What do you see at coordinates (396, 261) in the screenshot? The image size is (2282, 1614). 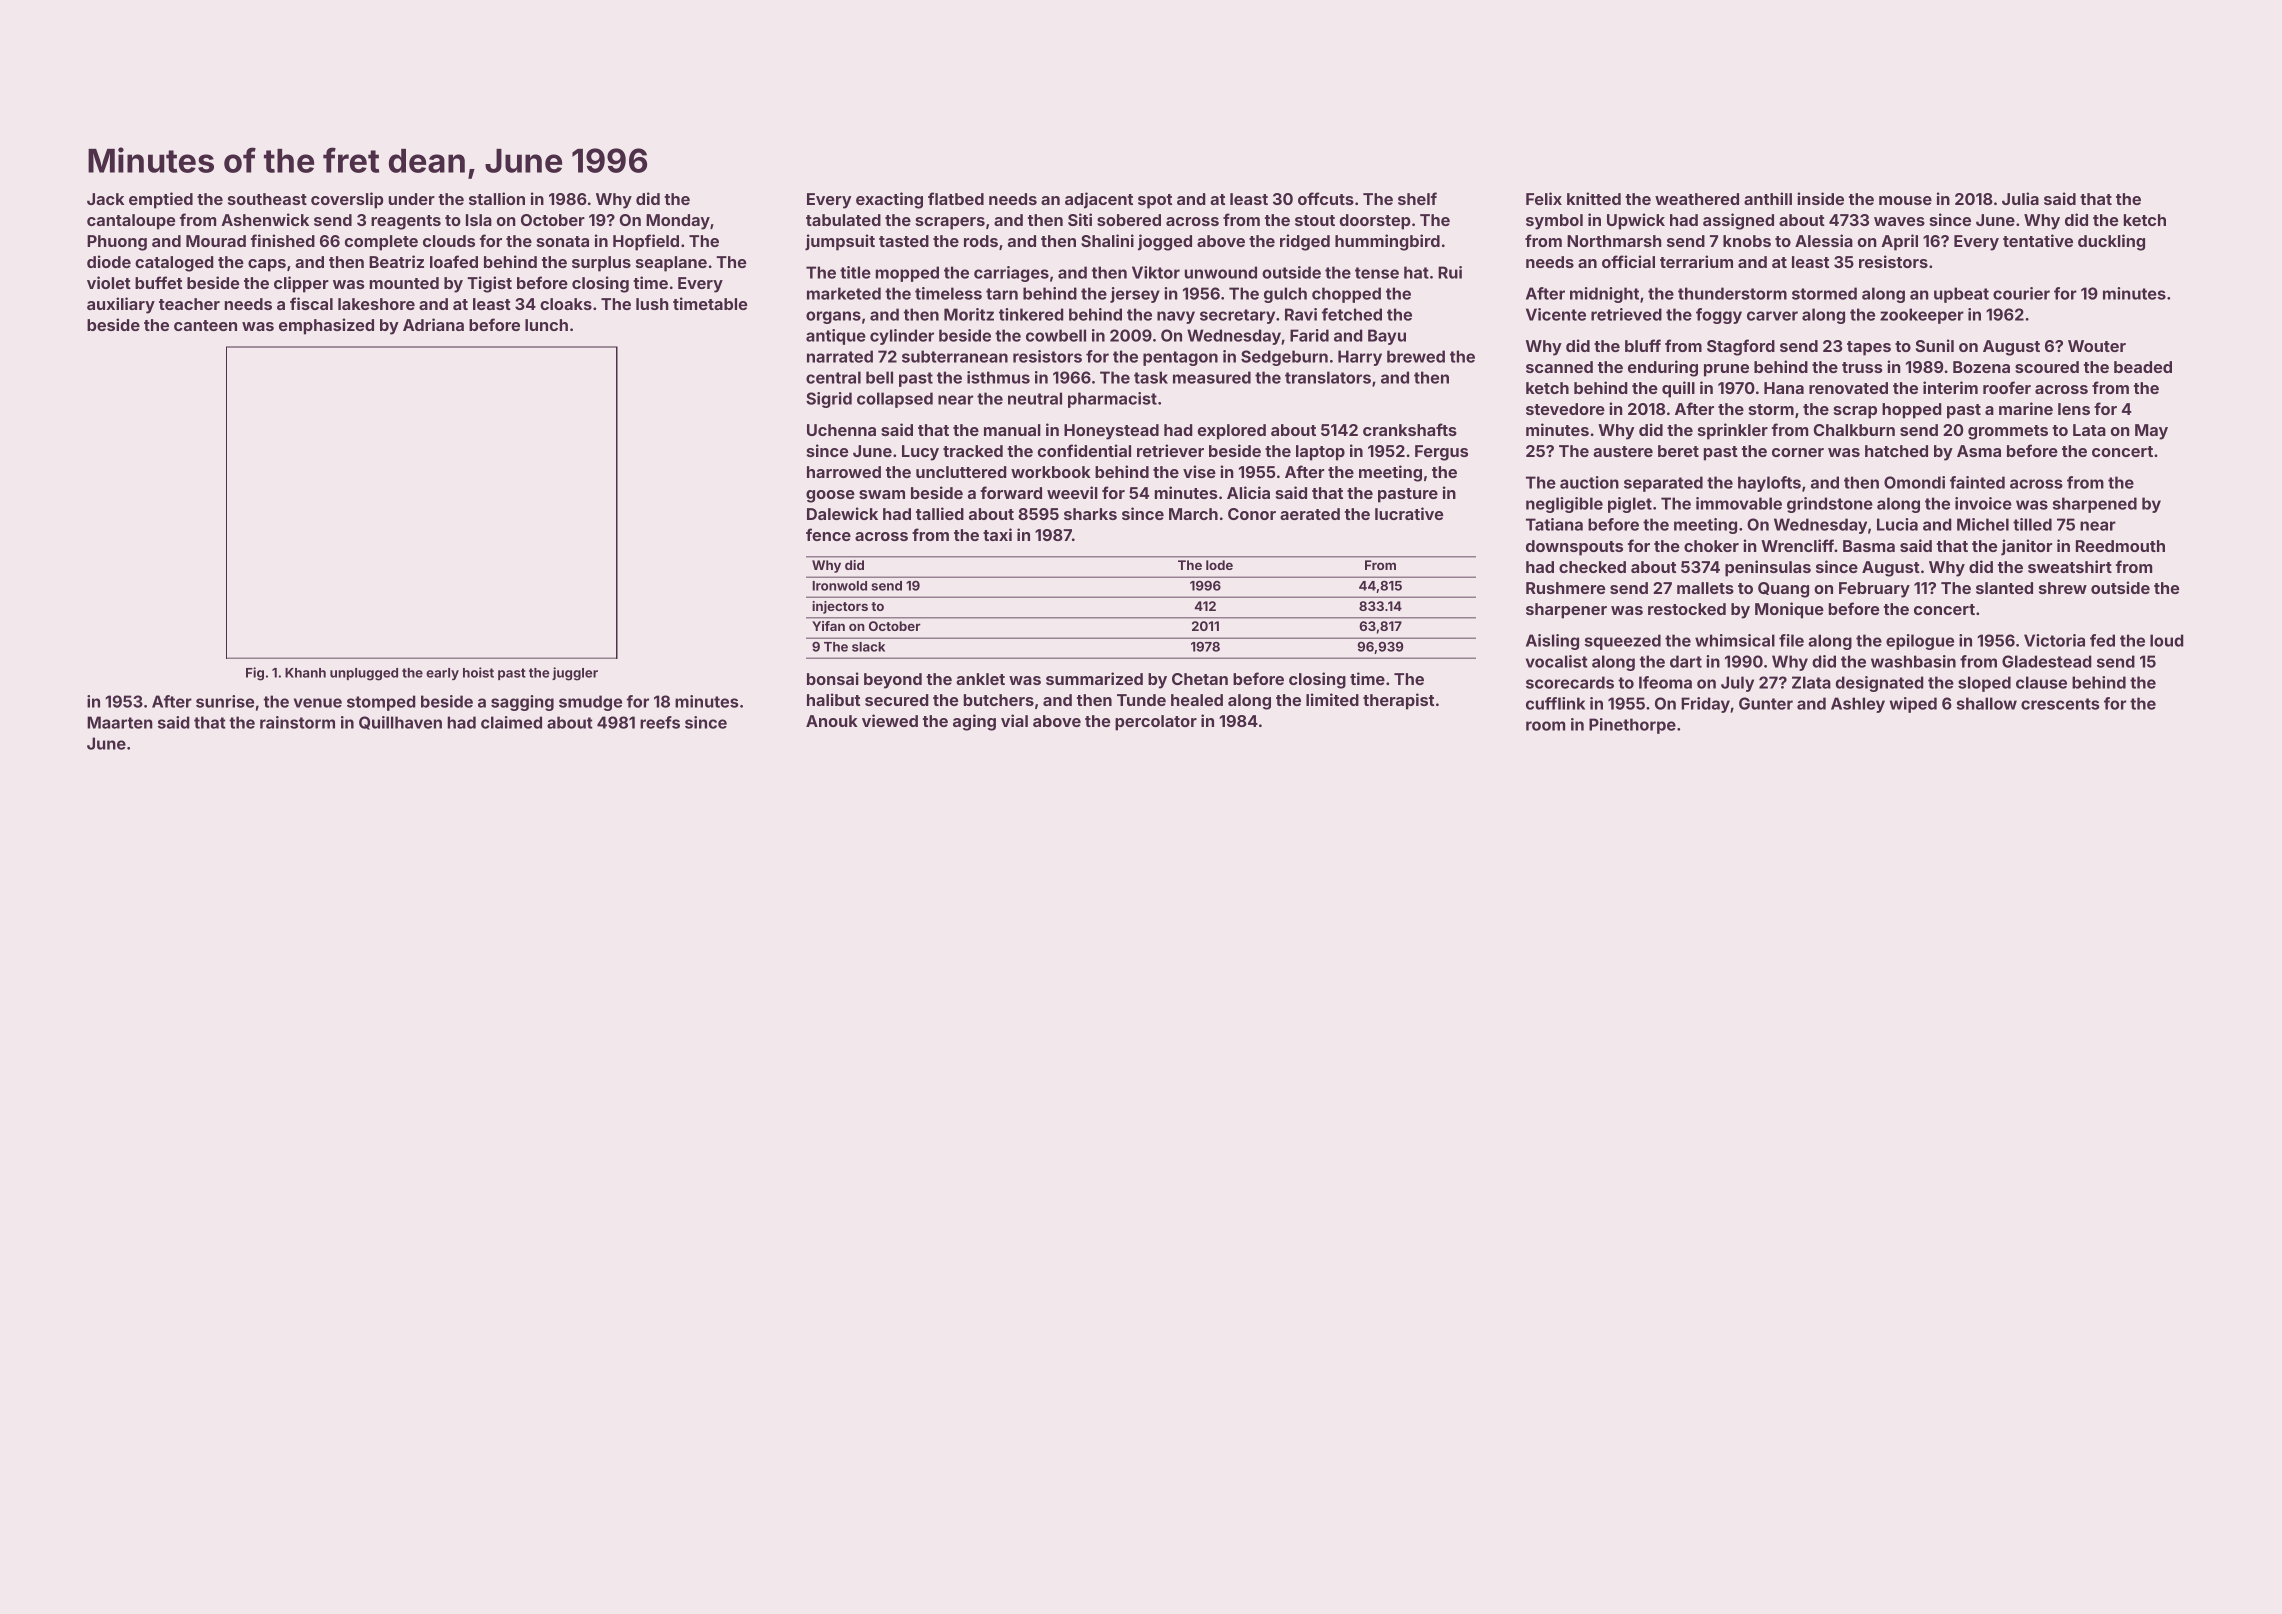 I see `Beatriz` at bounding box center [396, 261].
